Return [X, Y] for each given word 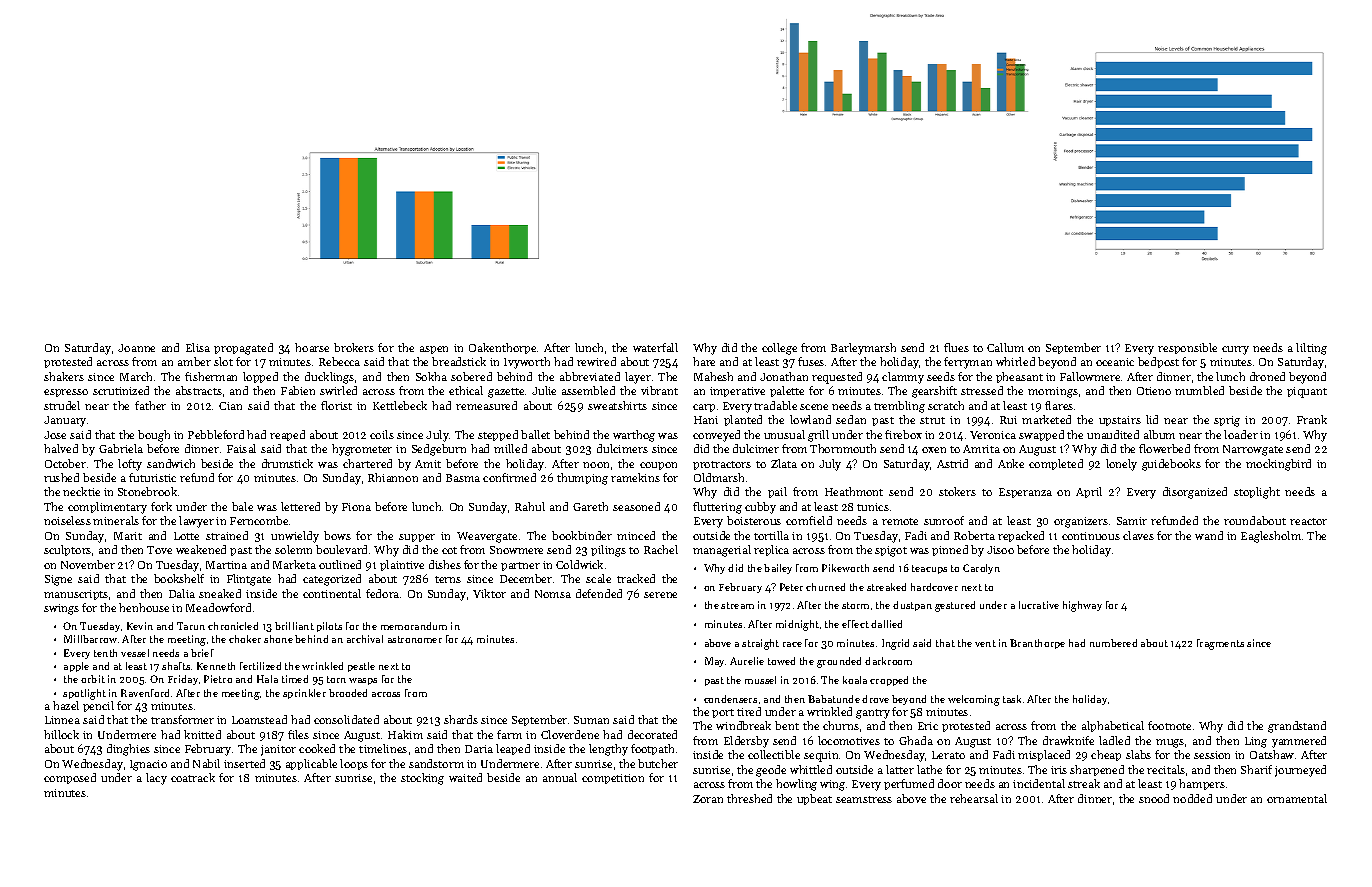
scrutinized [121, 390]
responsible [1187, 348]
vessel [135, 653]
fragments [1220, 644]
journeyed [1300, 771]
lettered [300, 506]
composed [70, 778]
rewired [596, 361]
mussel [760, 680]
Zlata [784, 463]
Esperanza [1025, 493]
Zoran [708, 799]
